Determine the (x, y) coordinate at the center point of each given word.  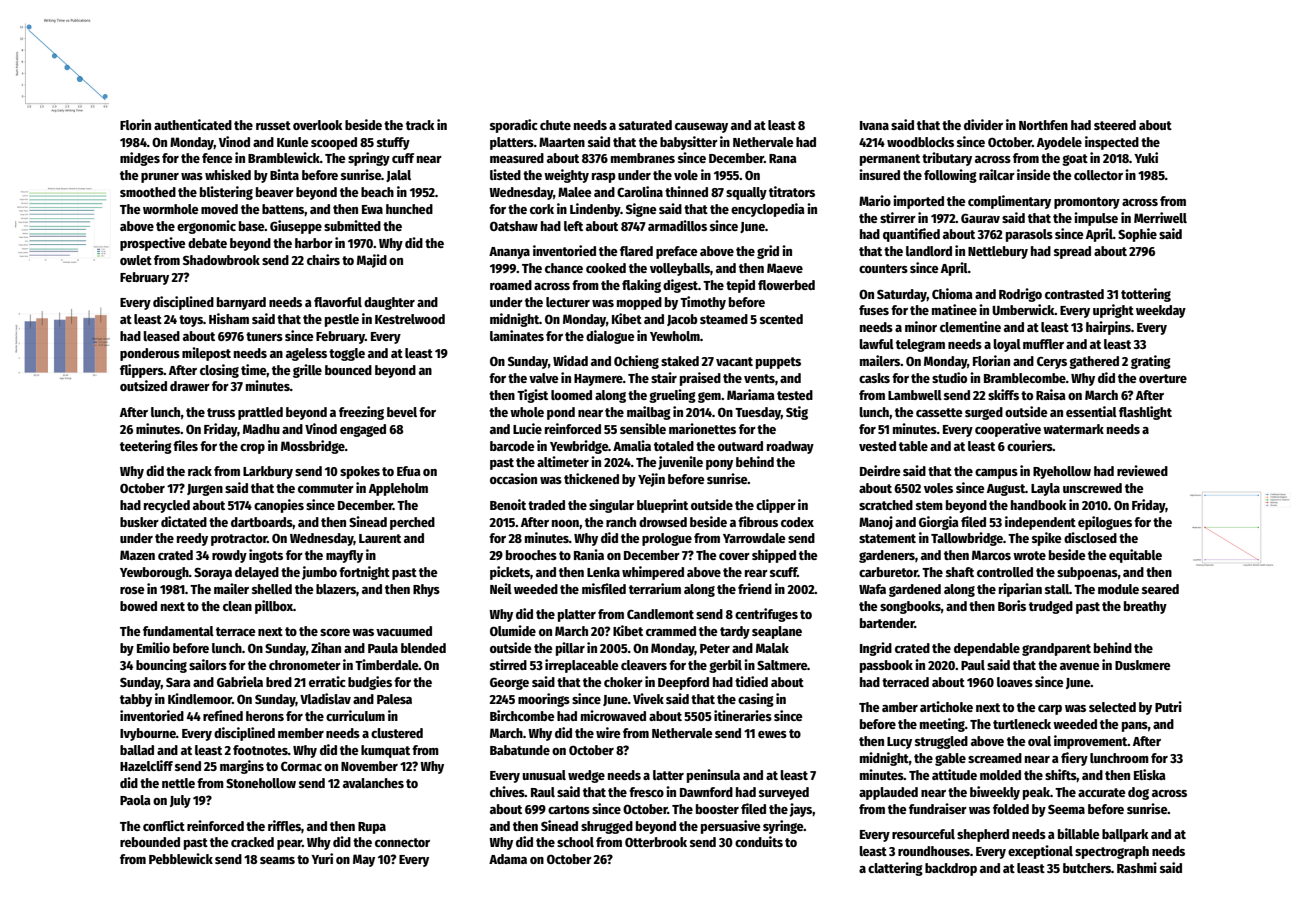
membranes (643, 158)
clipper (776, 506)
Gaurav (980, 218)
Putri (1168, 706)
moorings (544, 700)
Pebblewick (181, 858)
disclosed (1090, 537)
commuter (326, 488)
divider (983, 124)
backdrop (951, 869)
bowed (138, 606)
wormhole (171, 209)
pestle (342, 320)
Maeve (785, 268)
